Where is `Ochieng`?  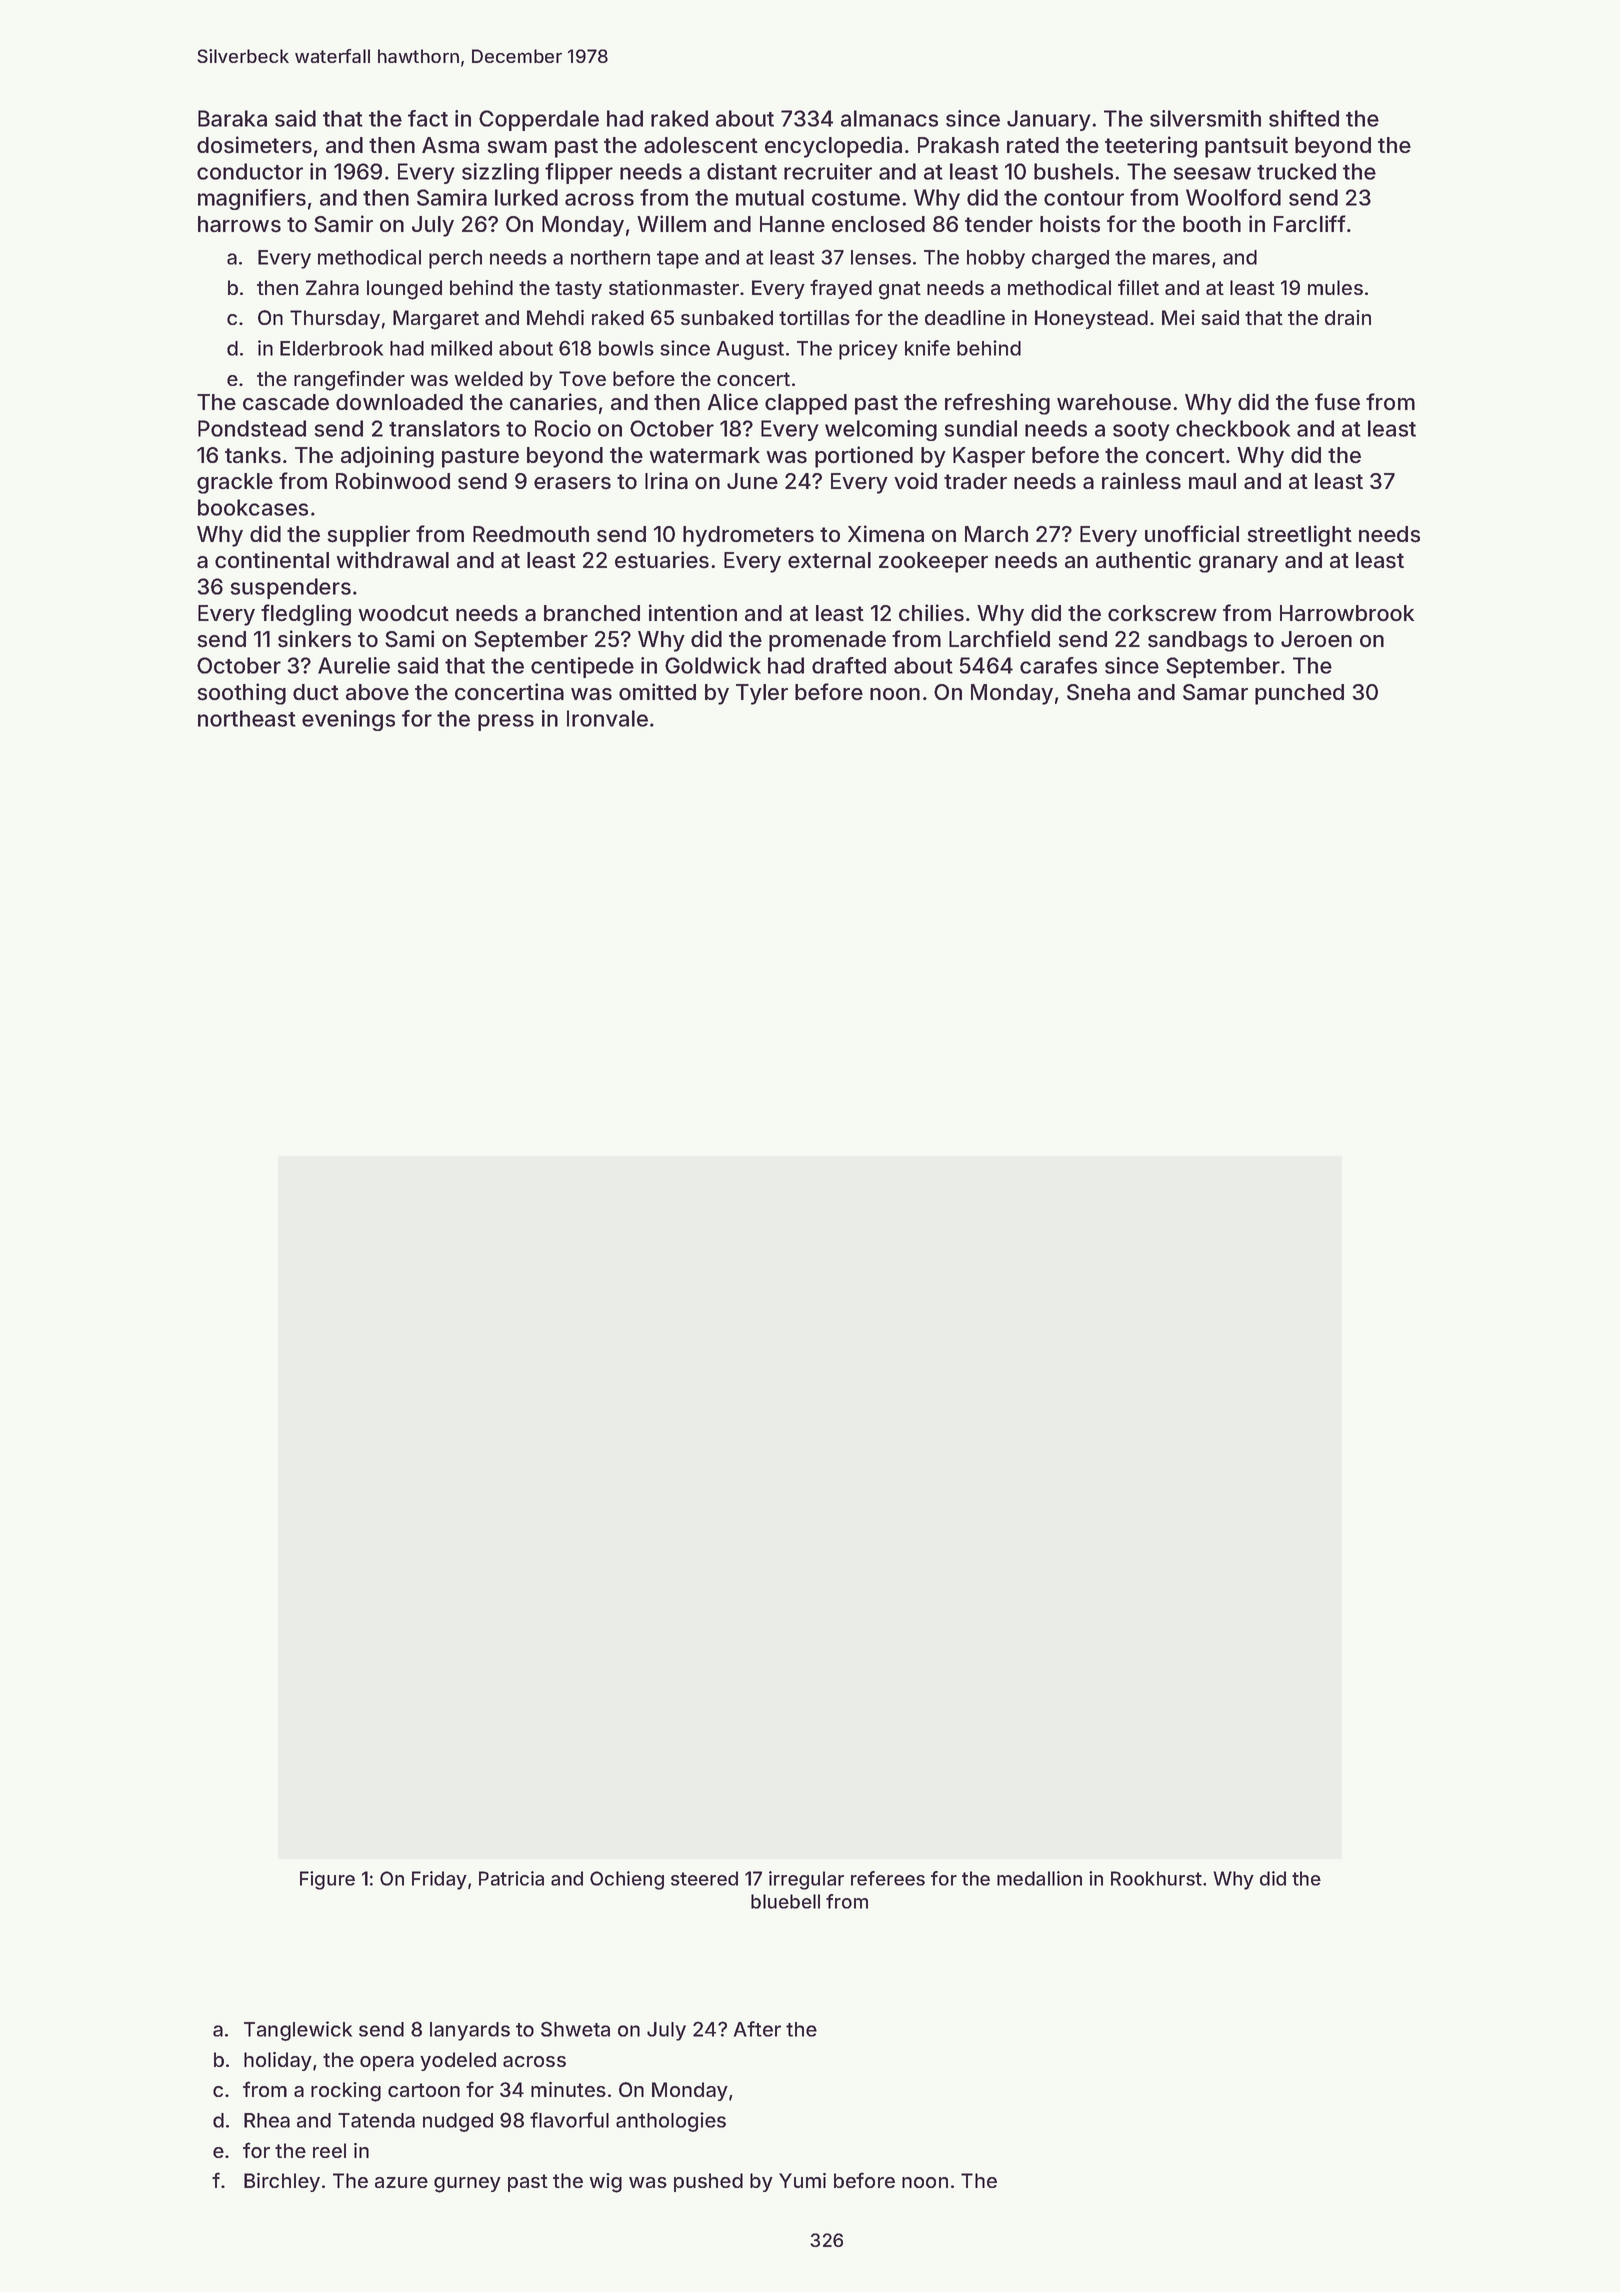 Ochieng is located at coordinates (627, 1880).
